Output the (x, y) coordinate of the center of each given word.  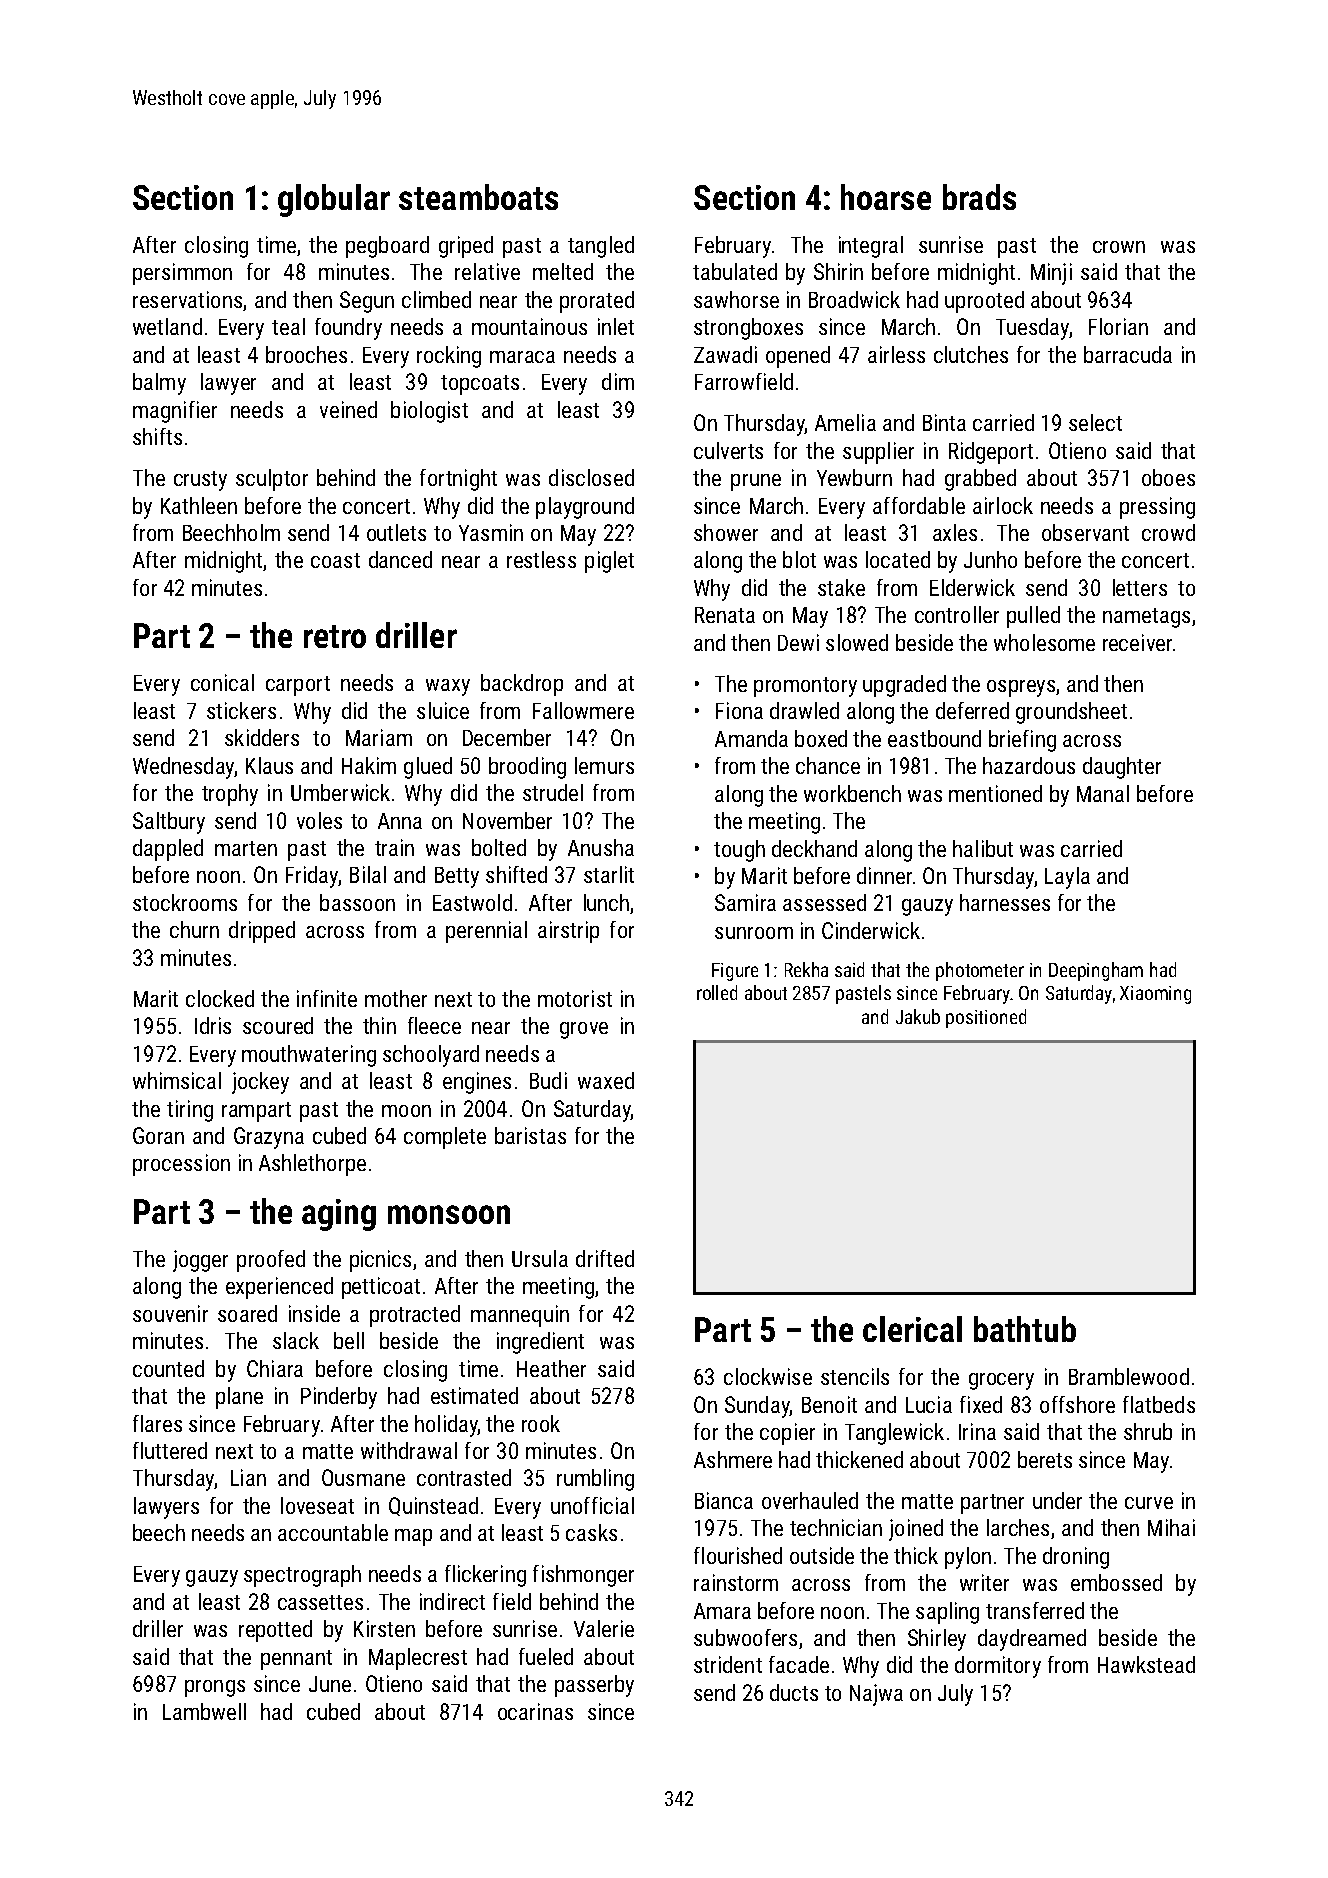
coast (335, 560)
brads (979, 197)
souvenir (170, 1313)
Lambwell (204, 1711)
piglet (609, 562)
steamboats (478, 197)
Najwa (876, 1695)
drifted (605, 1258)
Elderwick (972, 587)
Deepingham (1096, 971)
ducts (794, 1692)
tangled (601, 247)
